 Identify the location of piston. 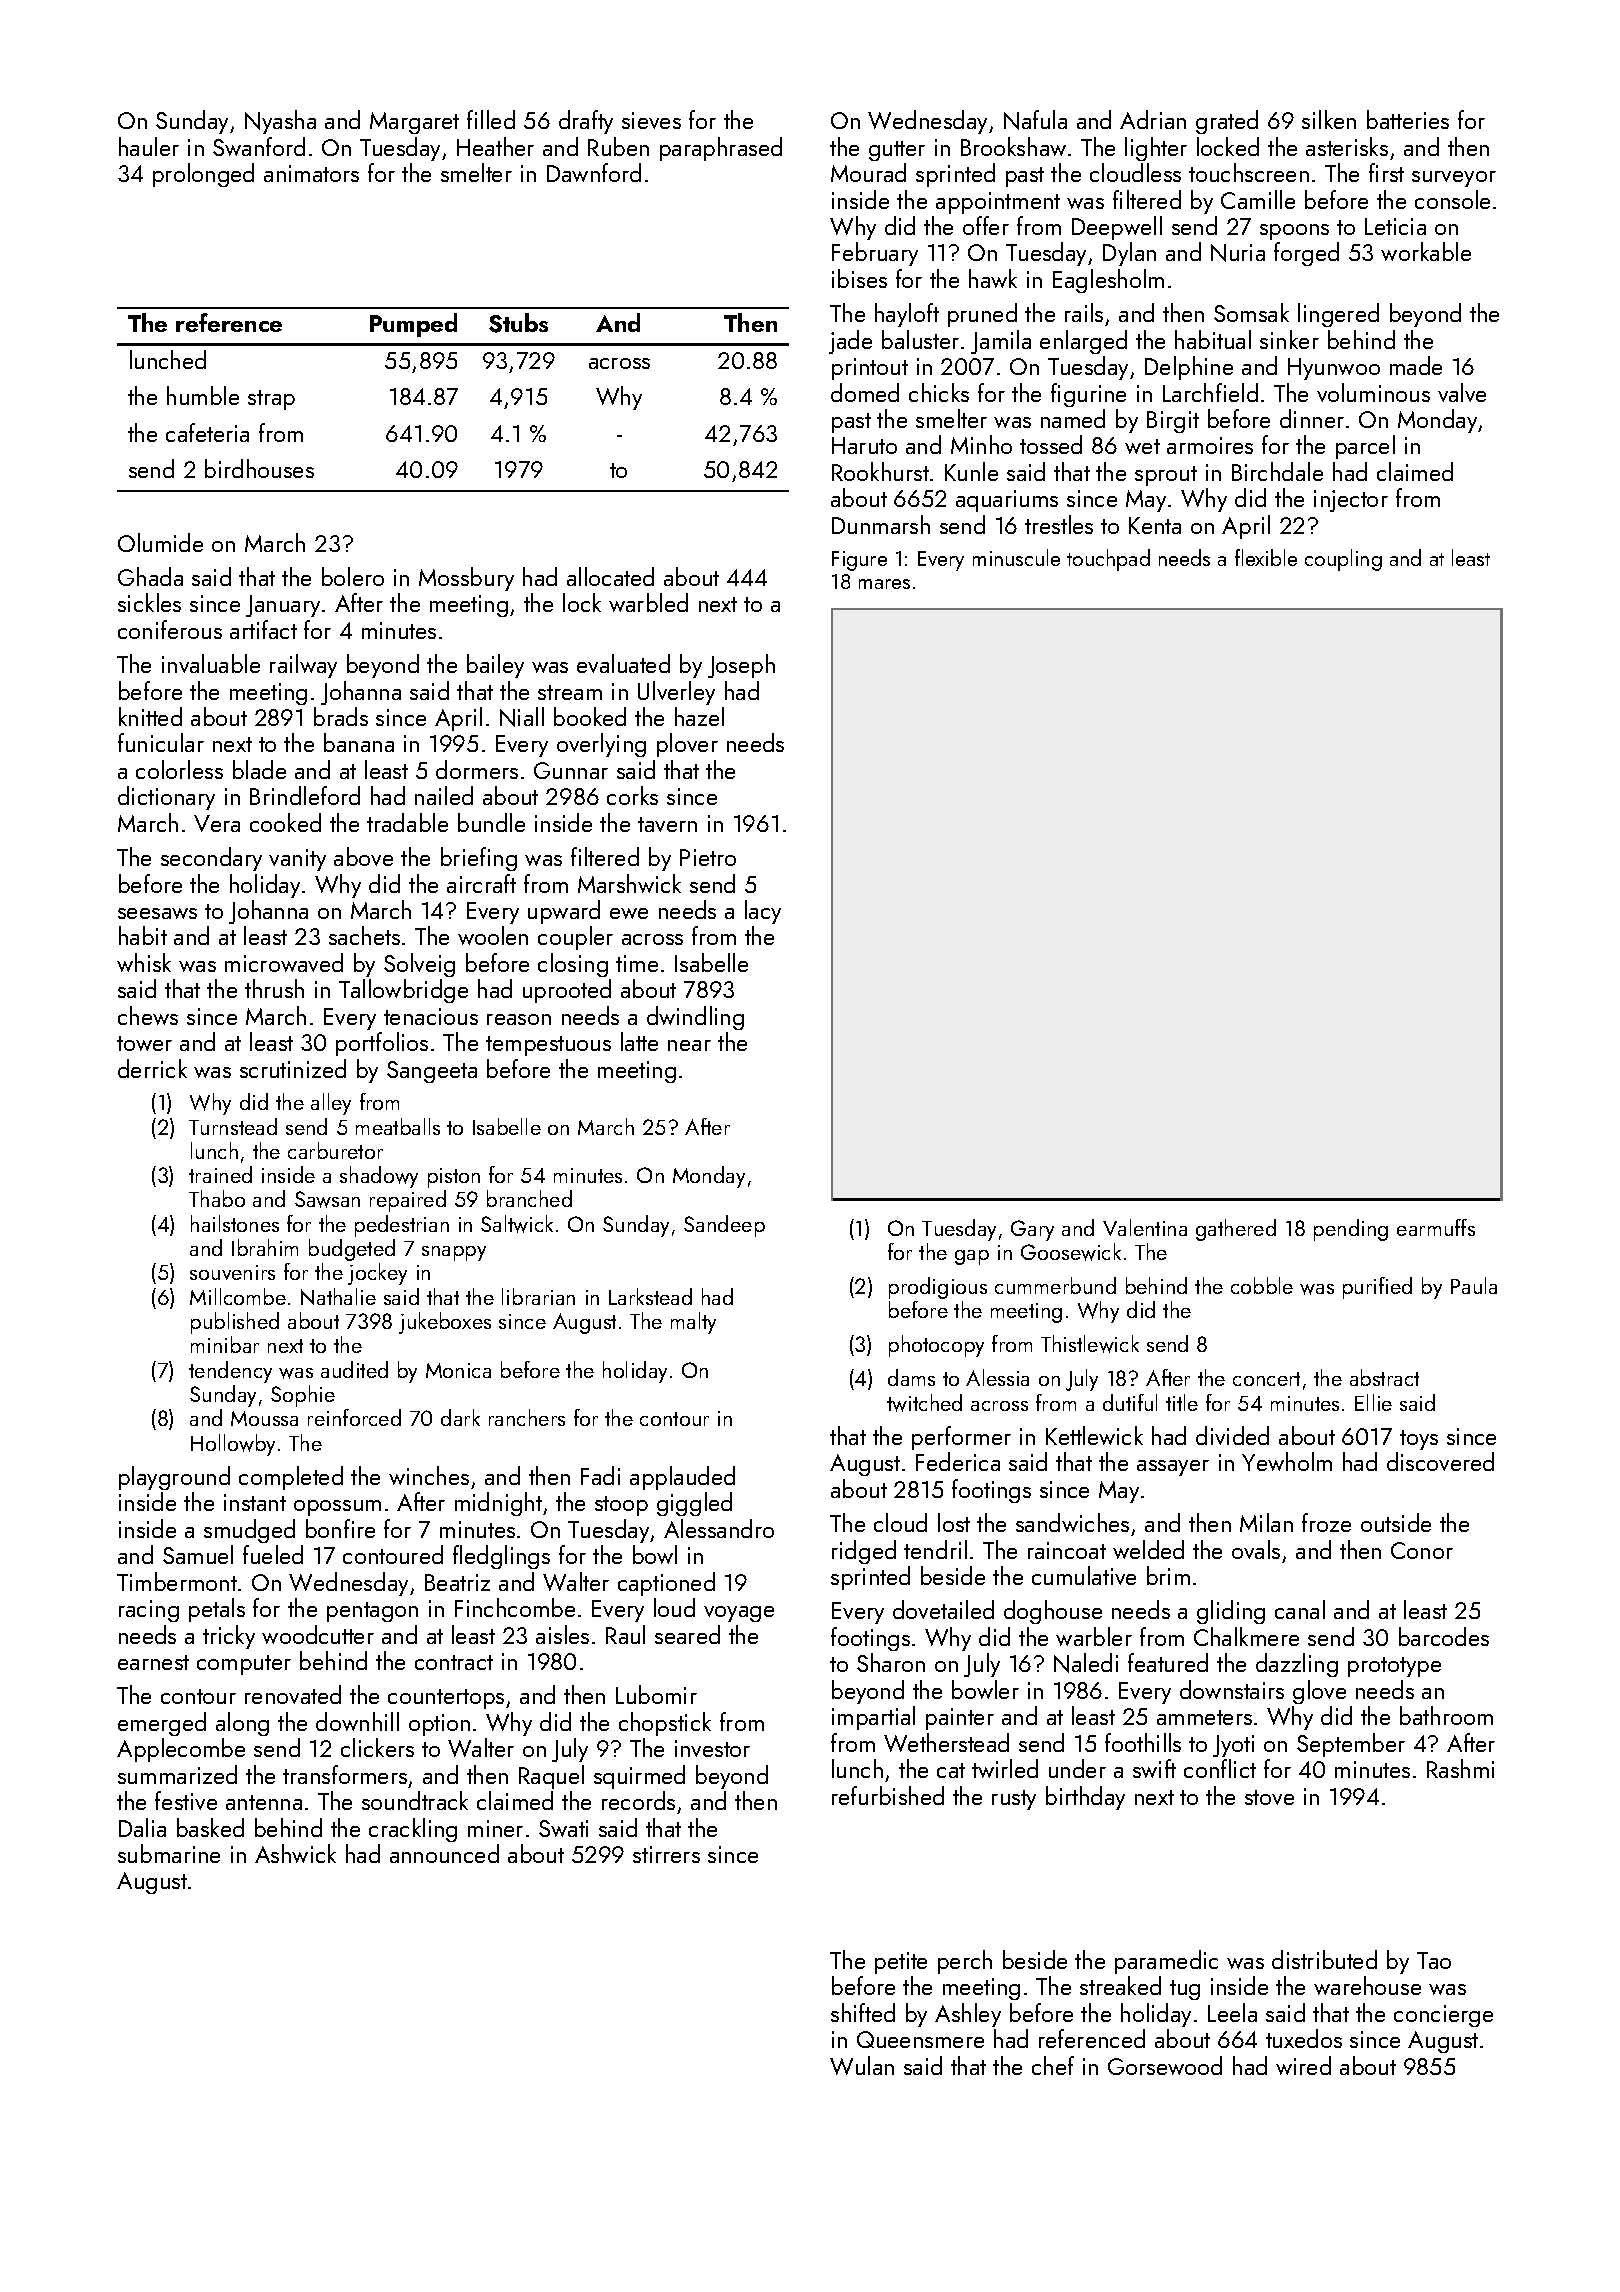
(454, 1178).
